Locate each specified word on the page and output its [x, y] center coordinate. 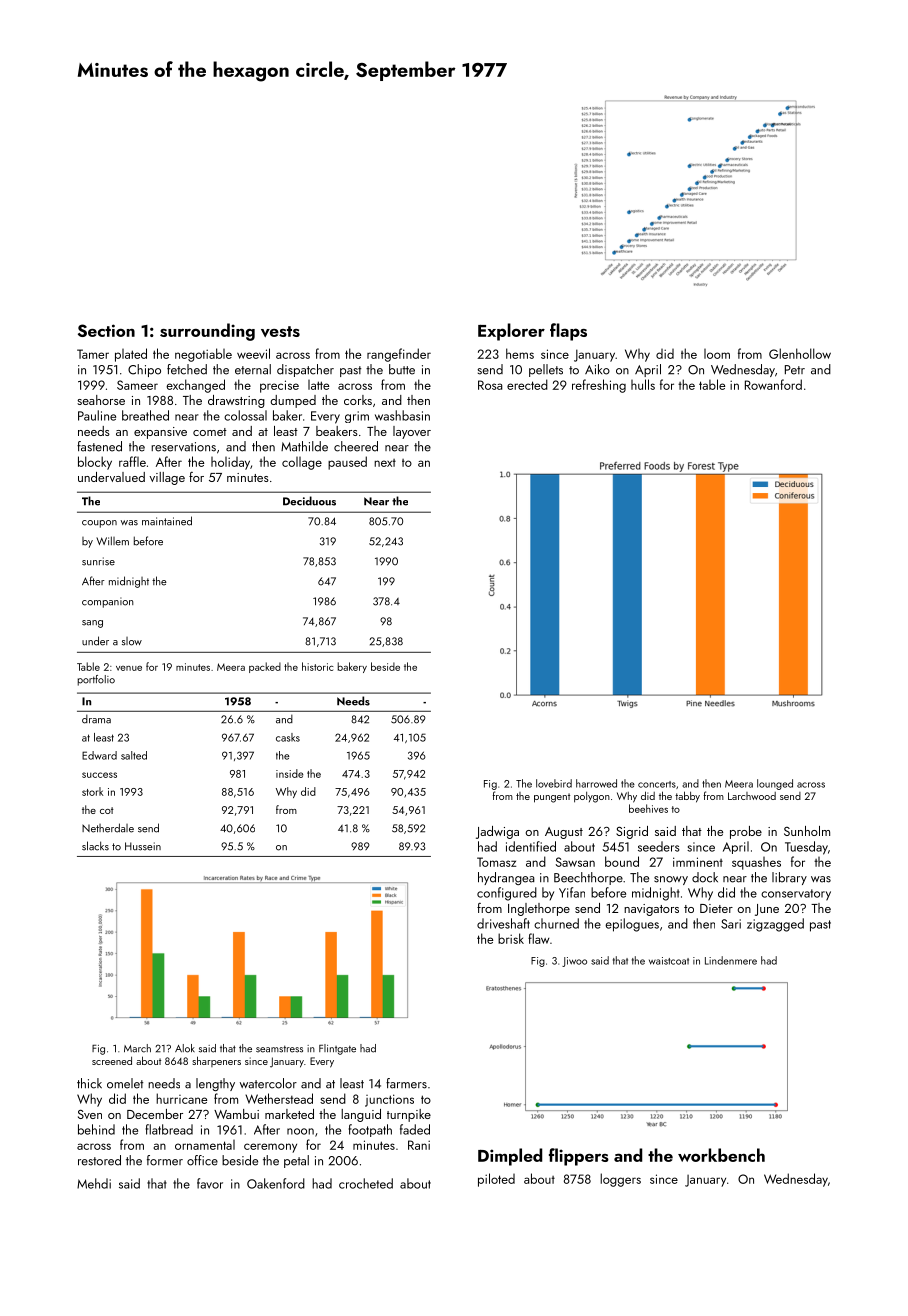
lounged [775, 784]
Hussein [143, 846]
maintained [167, 521]
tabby [687, 797]
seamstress [279, 1049]
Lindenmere [731, 960]
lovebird [554, 783]
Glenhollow [800, 353]
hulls [643, 384]
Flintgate [337, 1049]
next [385, 463]
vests [280, 331]
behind [96, 1129]
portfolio [96, 680]
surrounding [207, 332]
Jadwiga [497, 832]
